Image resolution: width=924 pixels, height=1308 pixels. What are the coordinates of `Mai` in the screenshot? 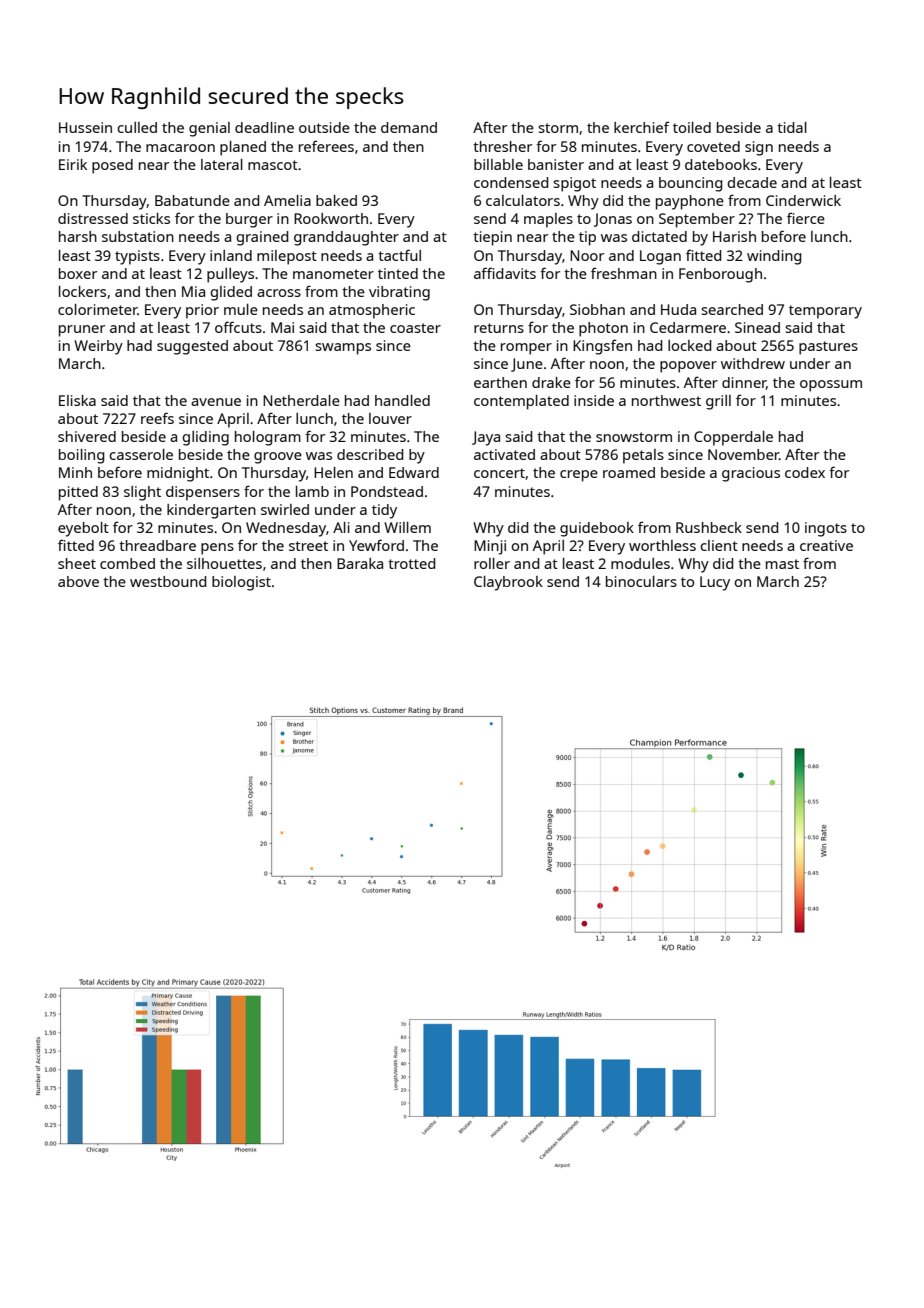 It's located at (282, 327).
